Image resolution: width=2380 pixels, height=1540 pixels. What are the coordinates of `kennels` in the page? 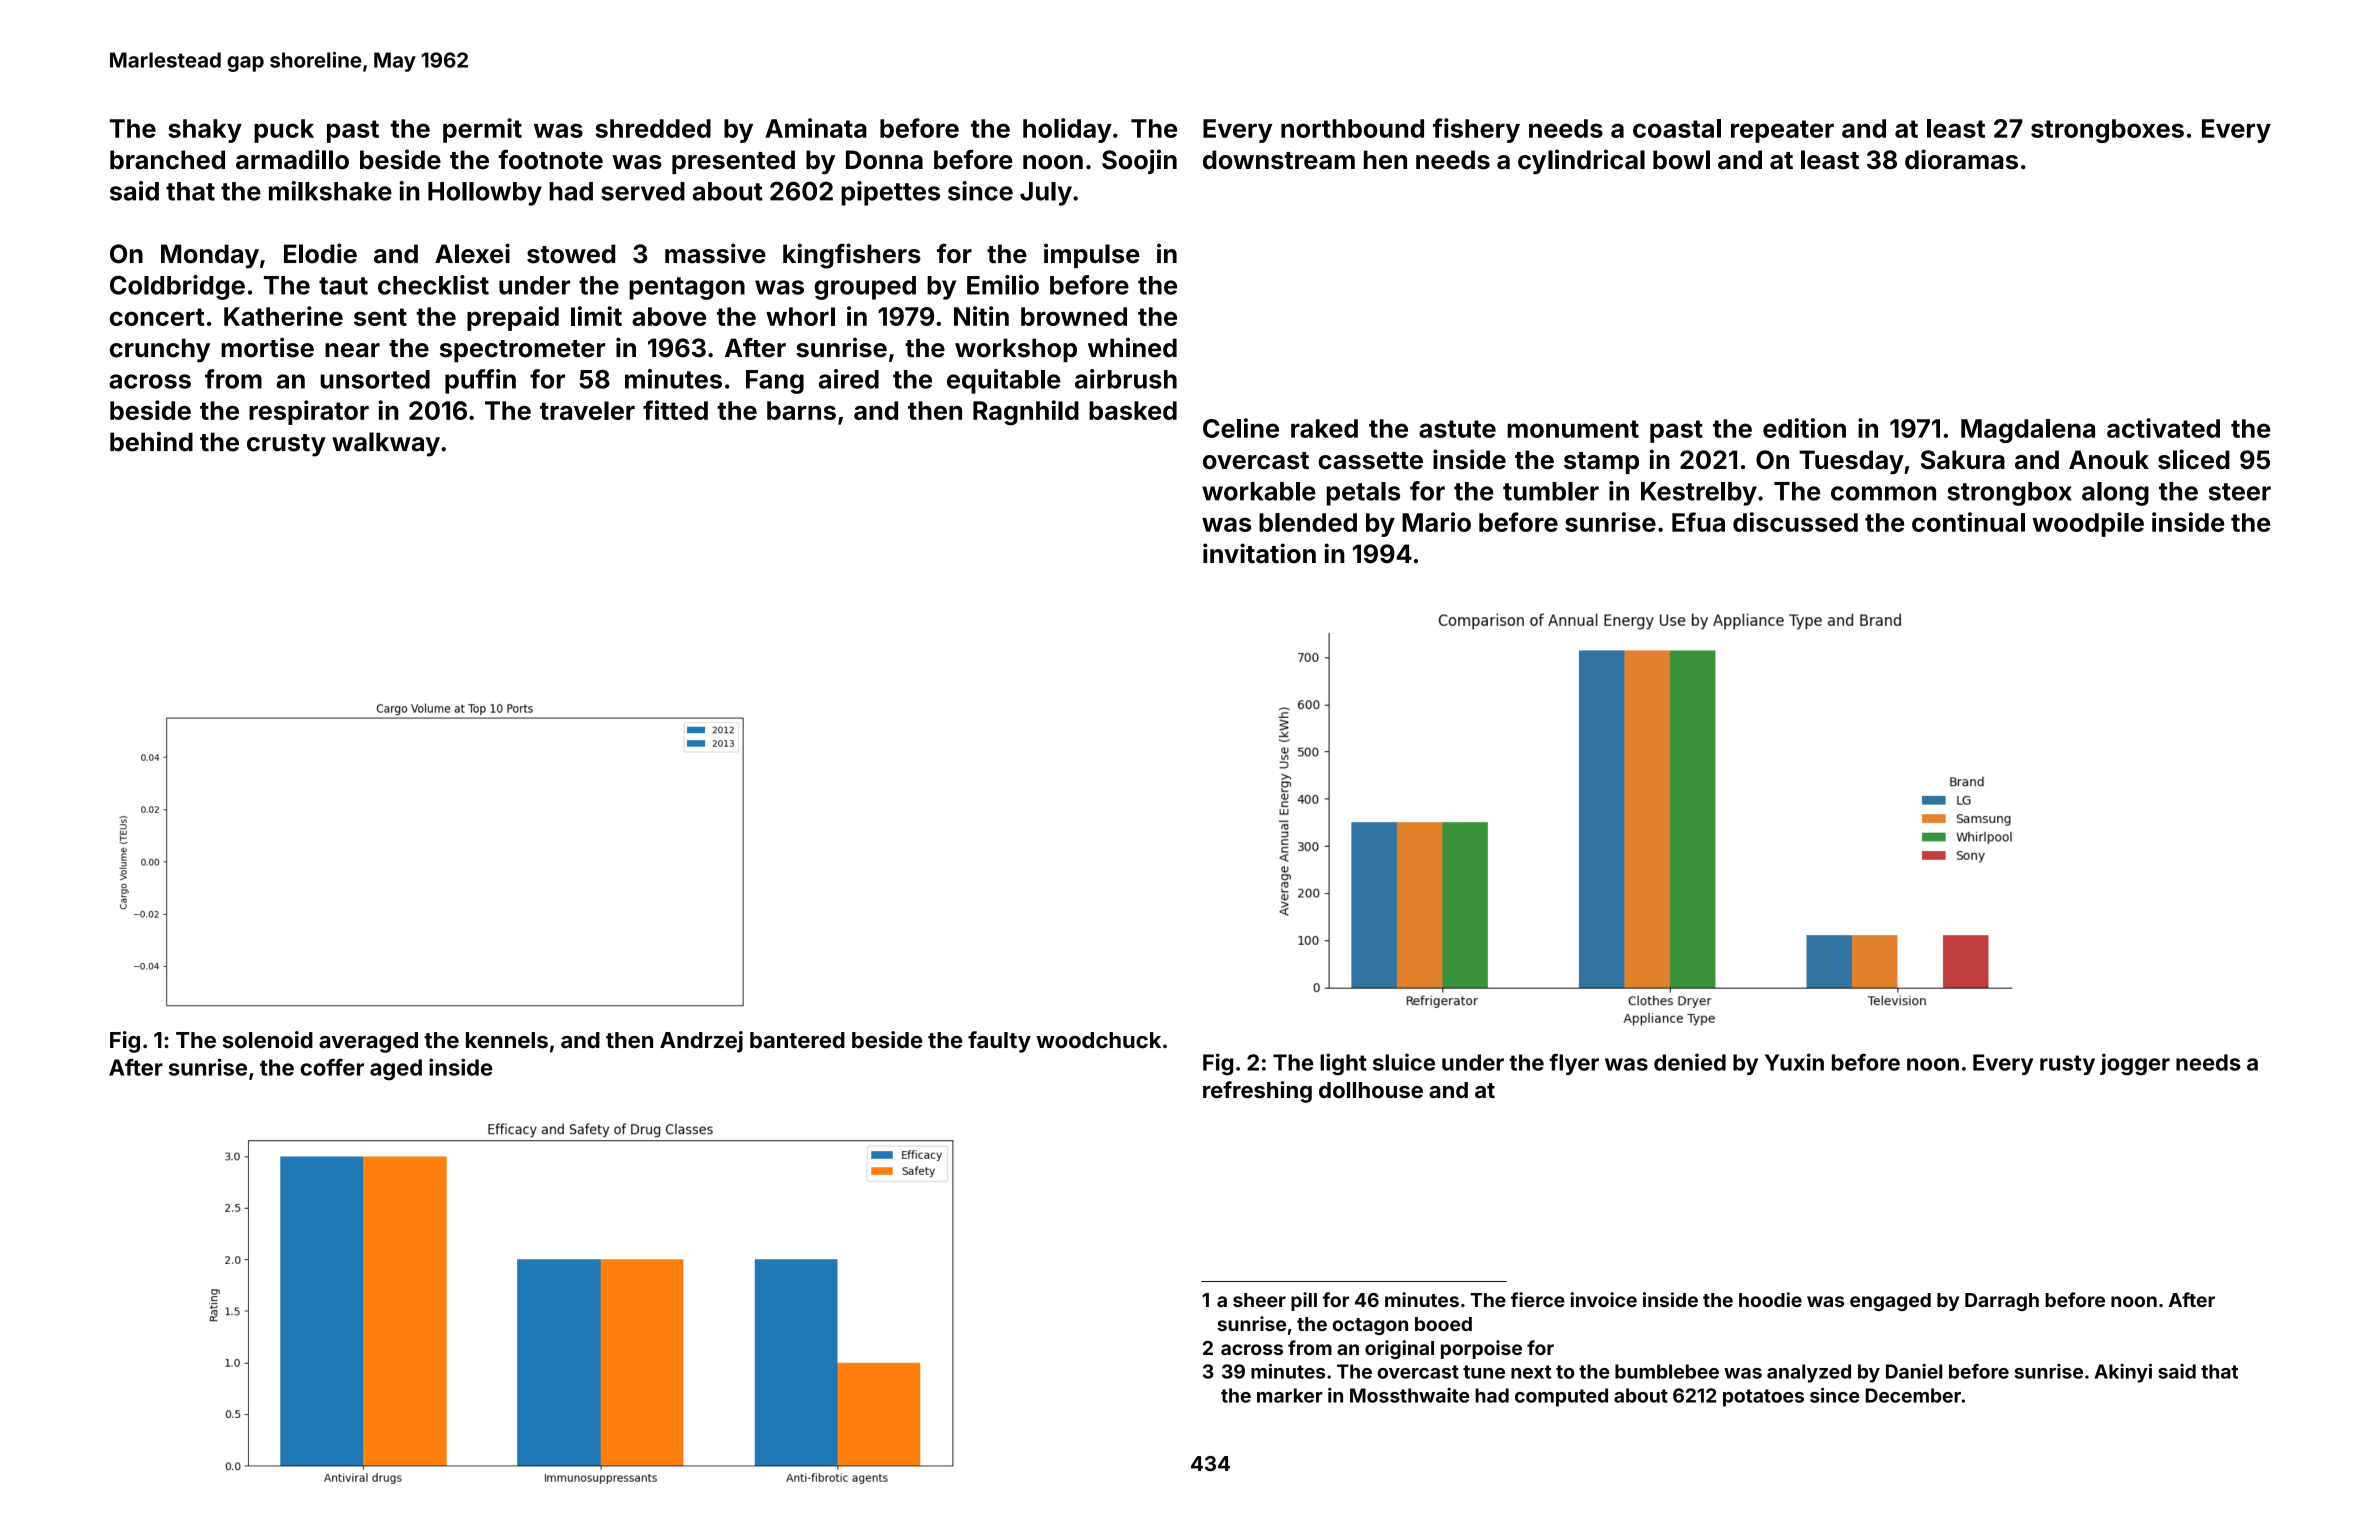 It's located at (507, 1040).
